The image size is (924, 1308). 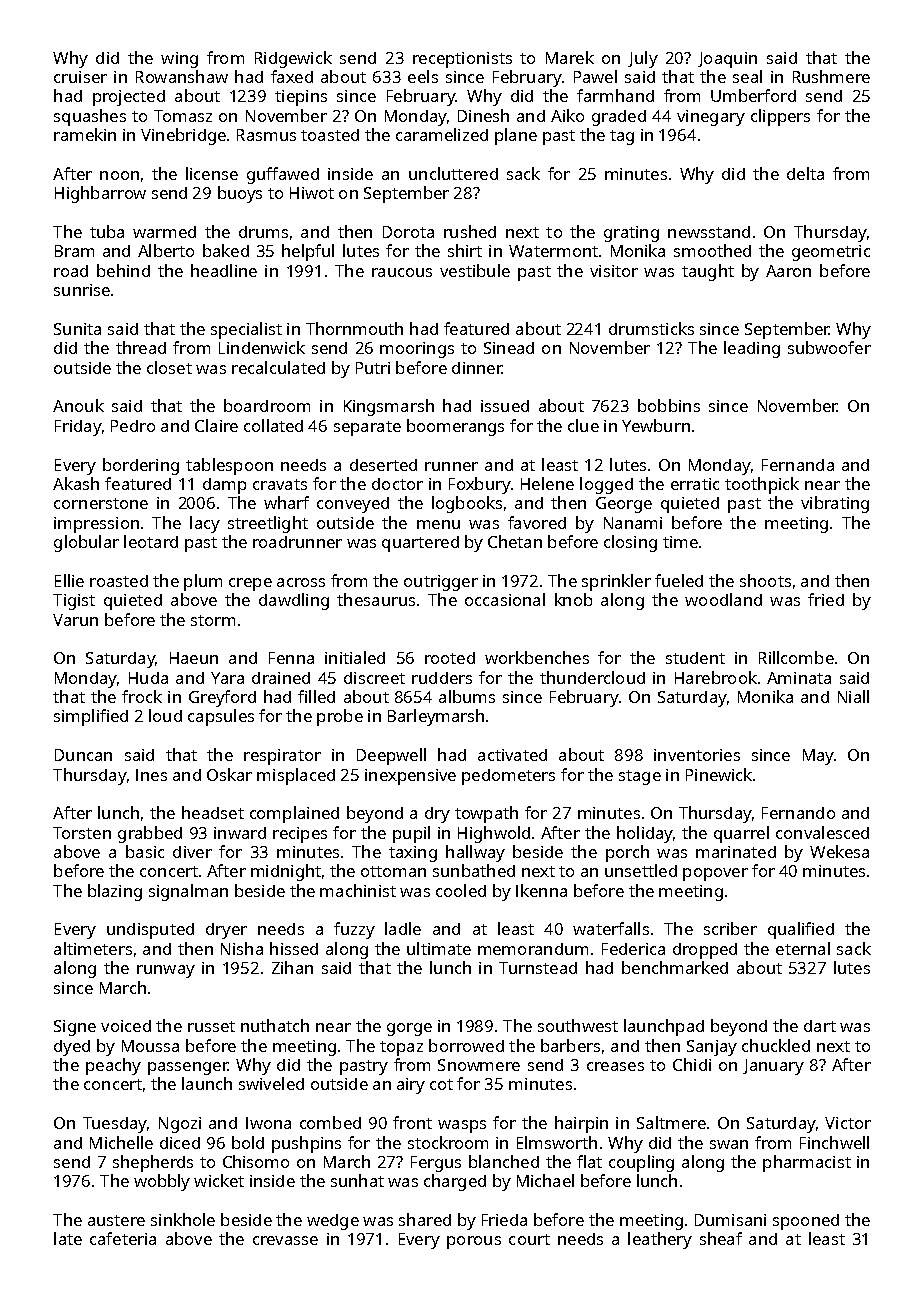 I want to click on sunrise, so click(x=82, y=290).
